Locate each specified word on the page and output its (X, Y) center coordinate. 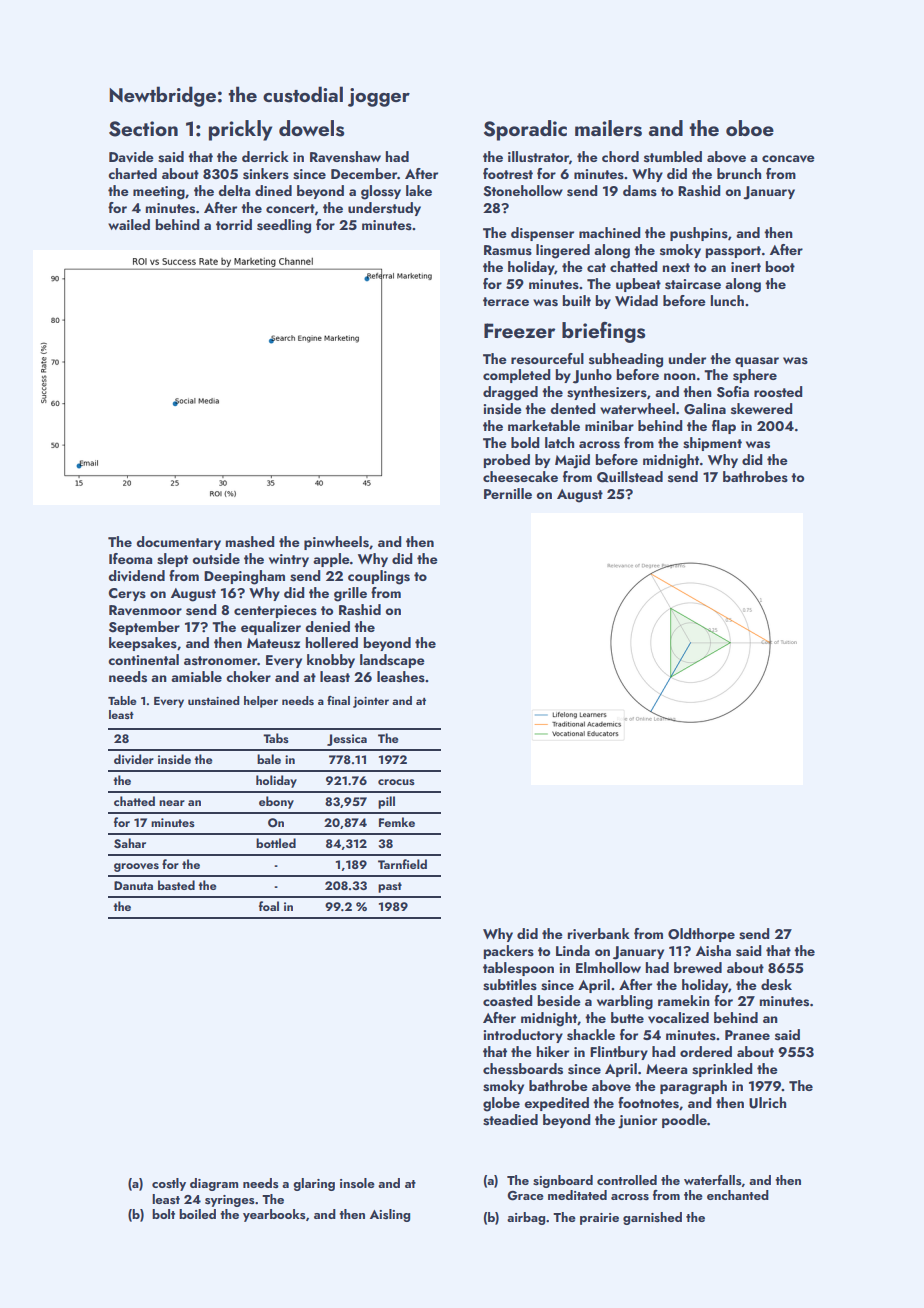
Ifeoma (130, 558)
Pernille (508, 493)
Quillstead (630, 477)
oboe (750, 128)
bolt (163, 1214)
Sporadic (525, 130)
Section (143, 129)
